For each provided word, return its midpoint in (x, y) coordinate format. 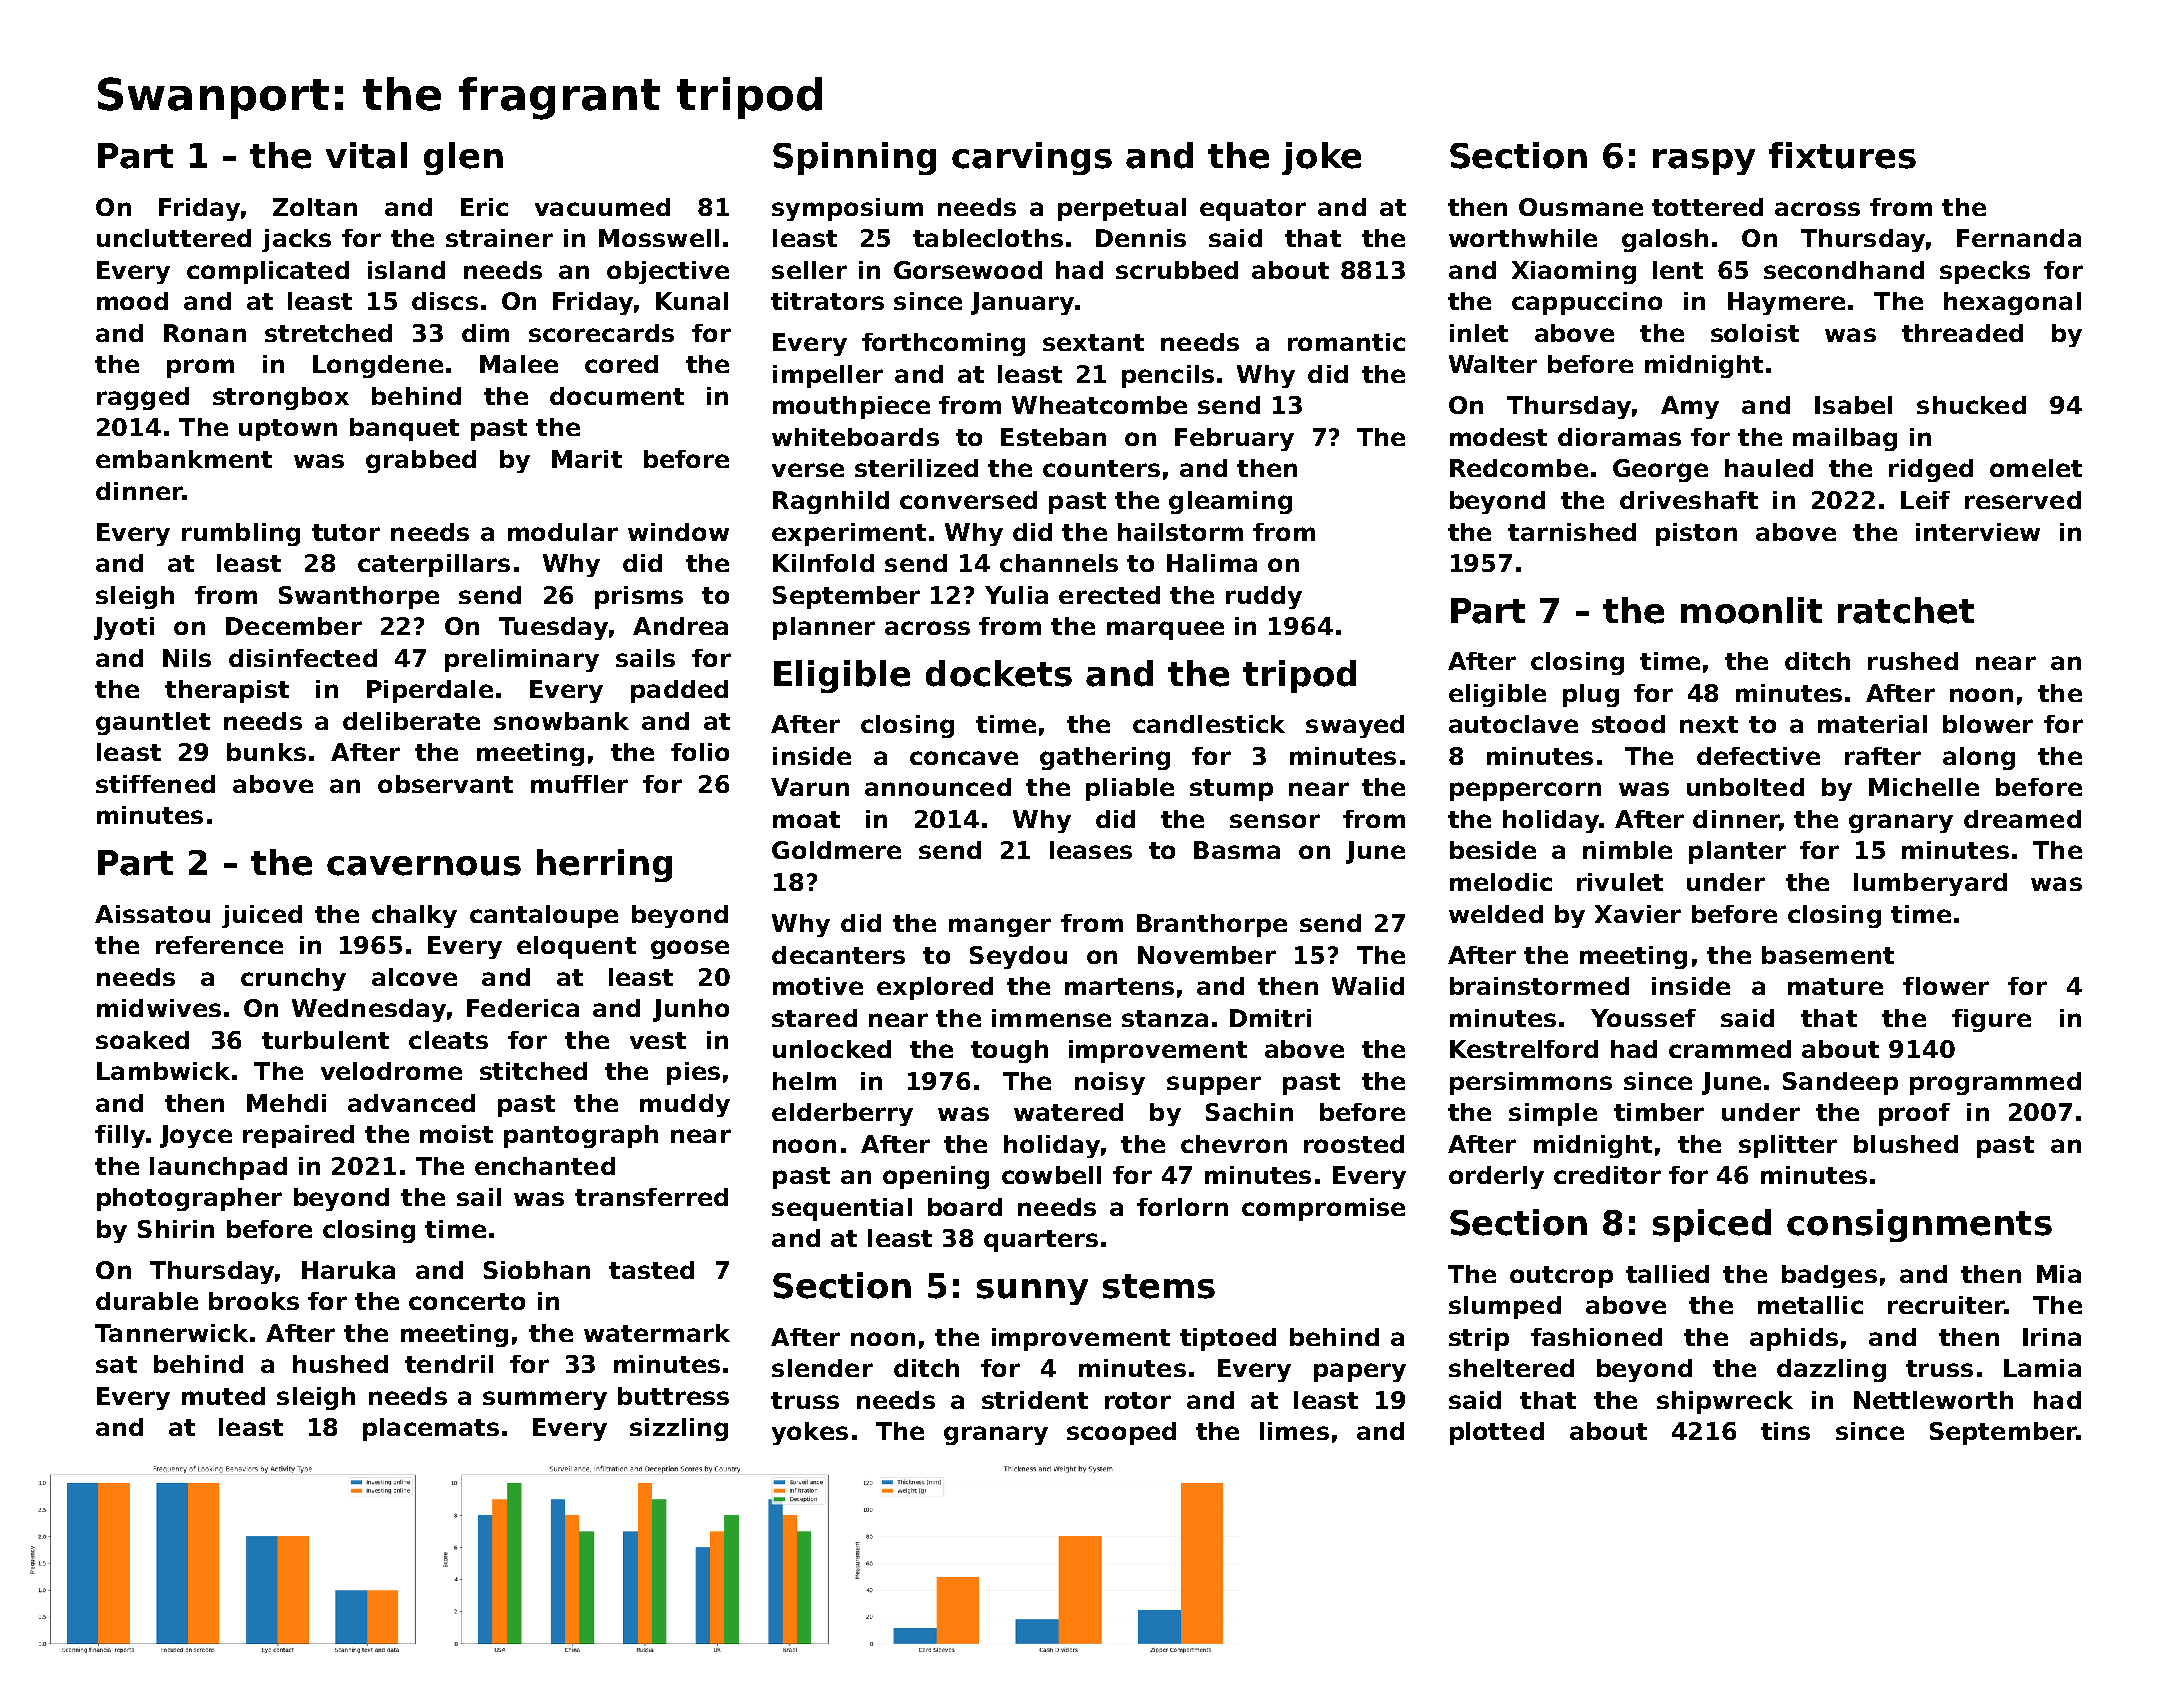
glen (463, 158)
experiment (849, 534)
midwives (159, 1008)
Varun (810, 787)
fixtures (1842, 155)
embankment (184, 459)
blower (1988, 724)
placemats (431, 1429)
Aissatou (152, 914)
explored (935, 988)
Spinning (854, 158)
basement (1828, 955)
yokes (810, 1433)
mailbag (1845, 439)
